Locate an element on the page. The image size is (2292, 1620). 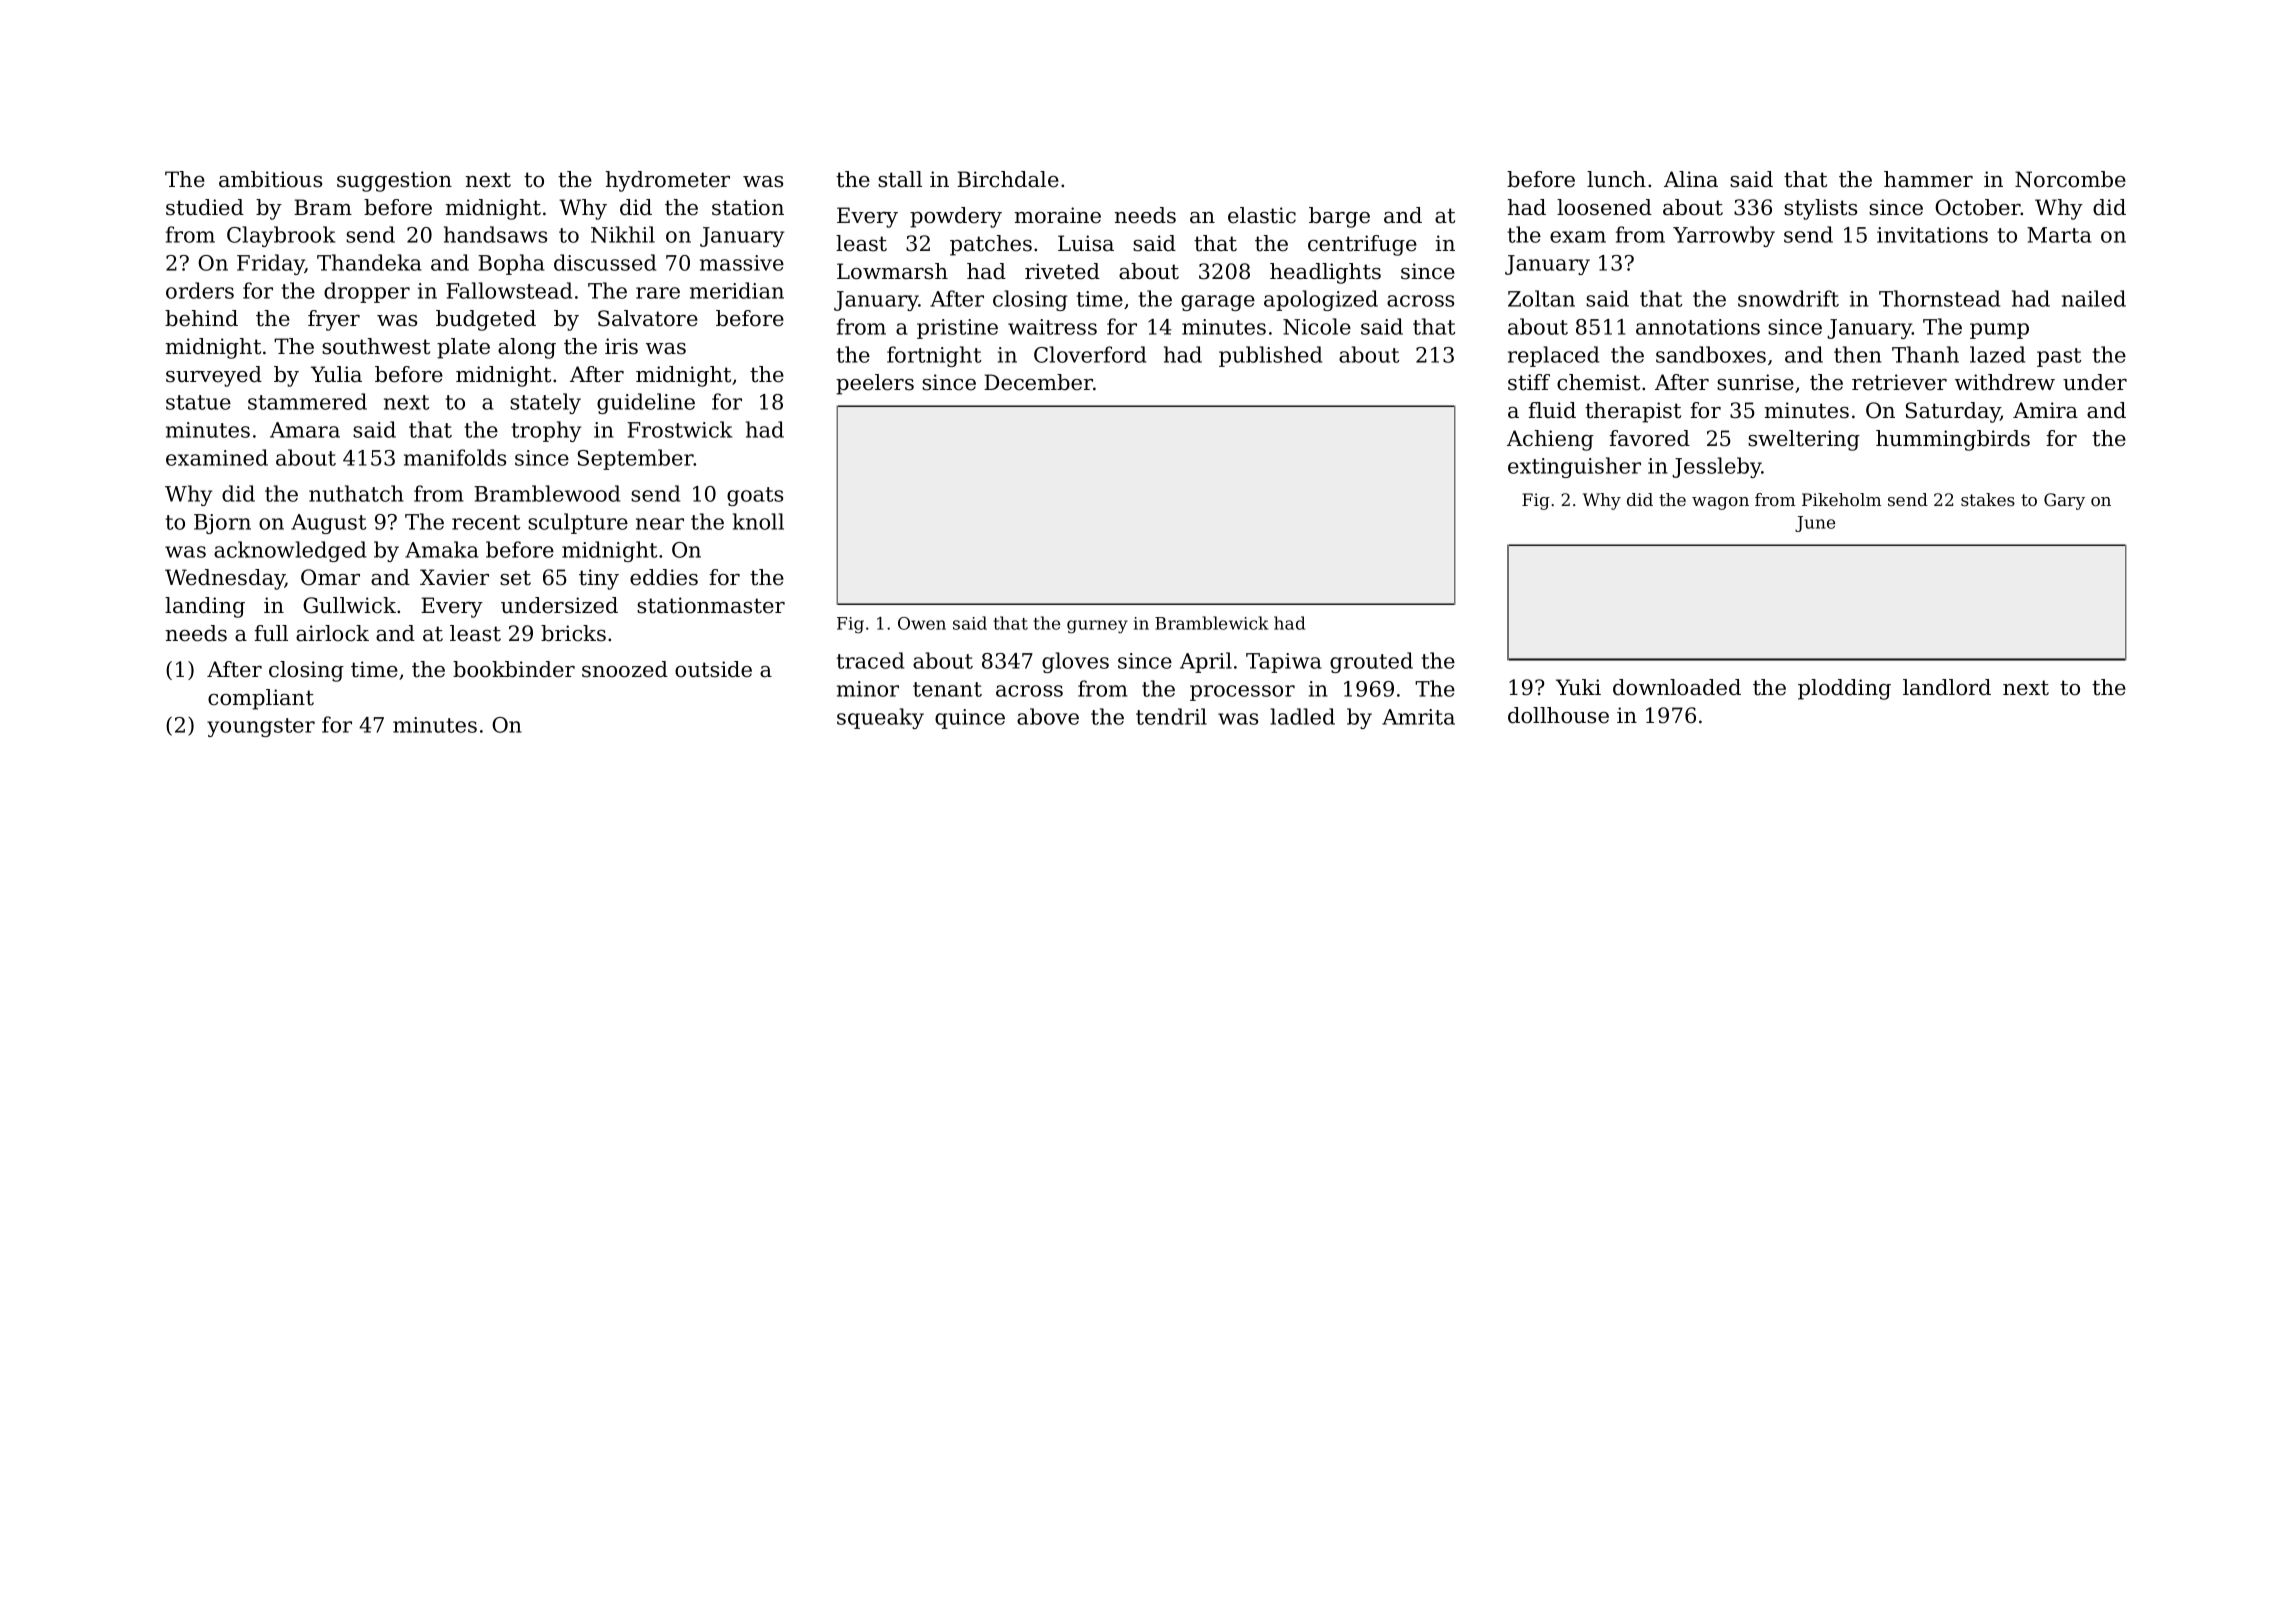
Birchdale is located at coordinates (1008, 179).
